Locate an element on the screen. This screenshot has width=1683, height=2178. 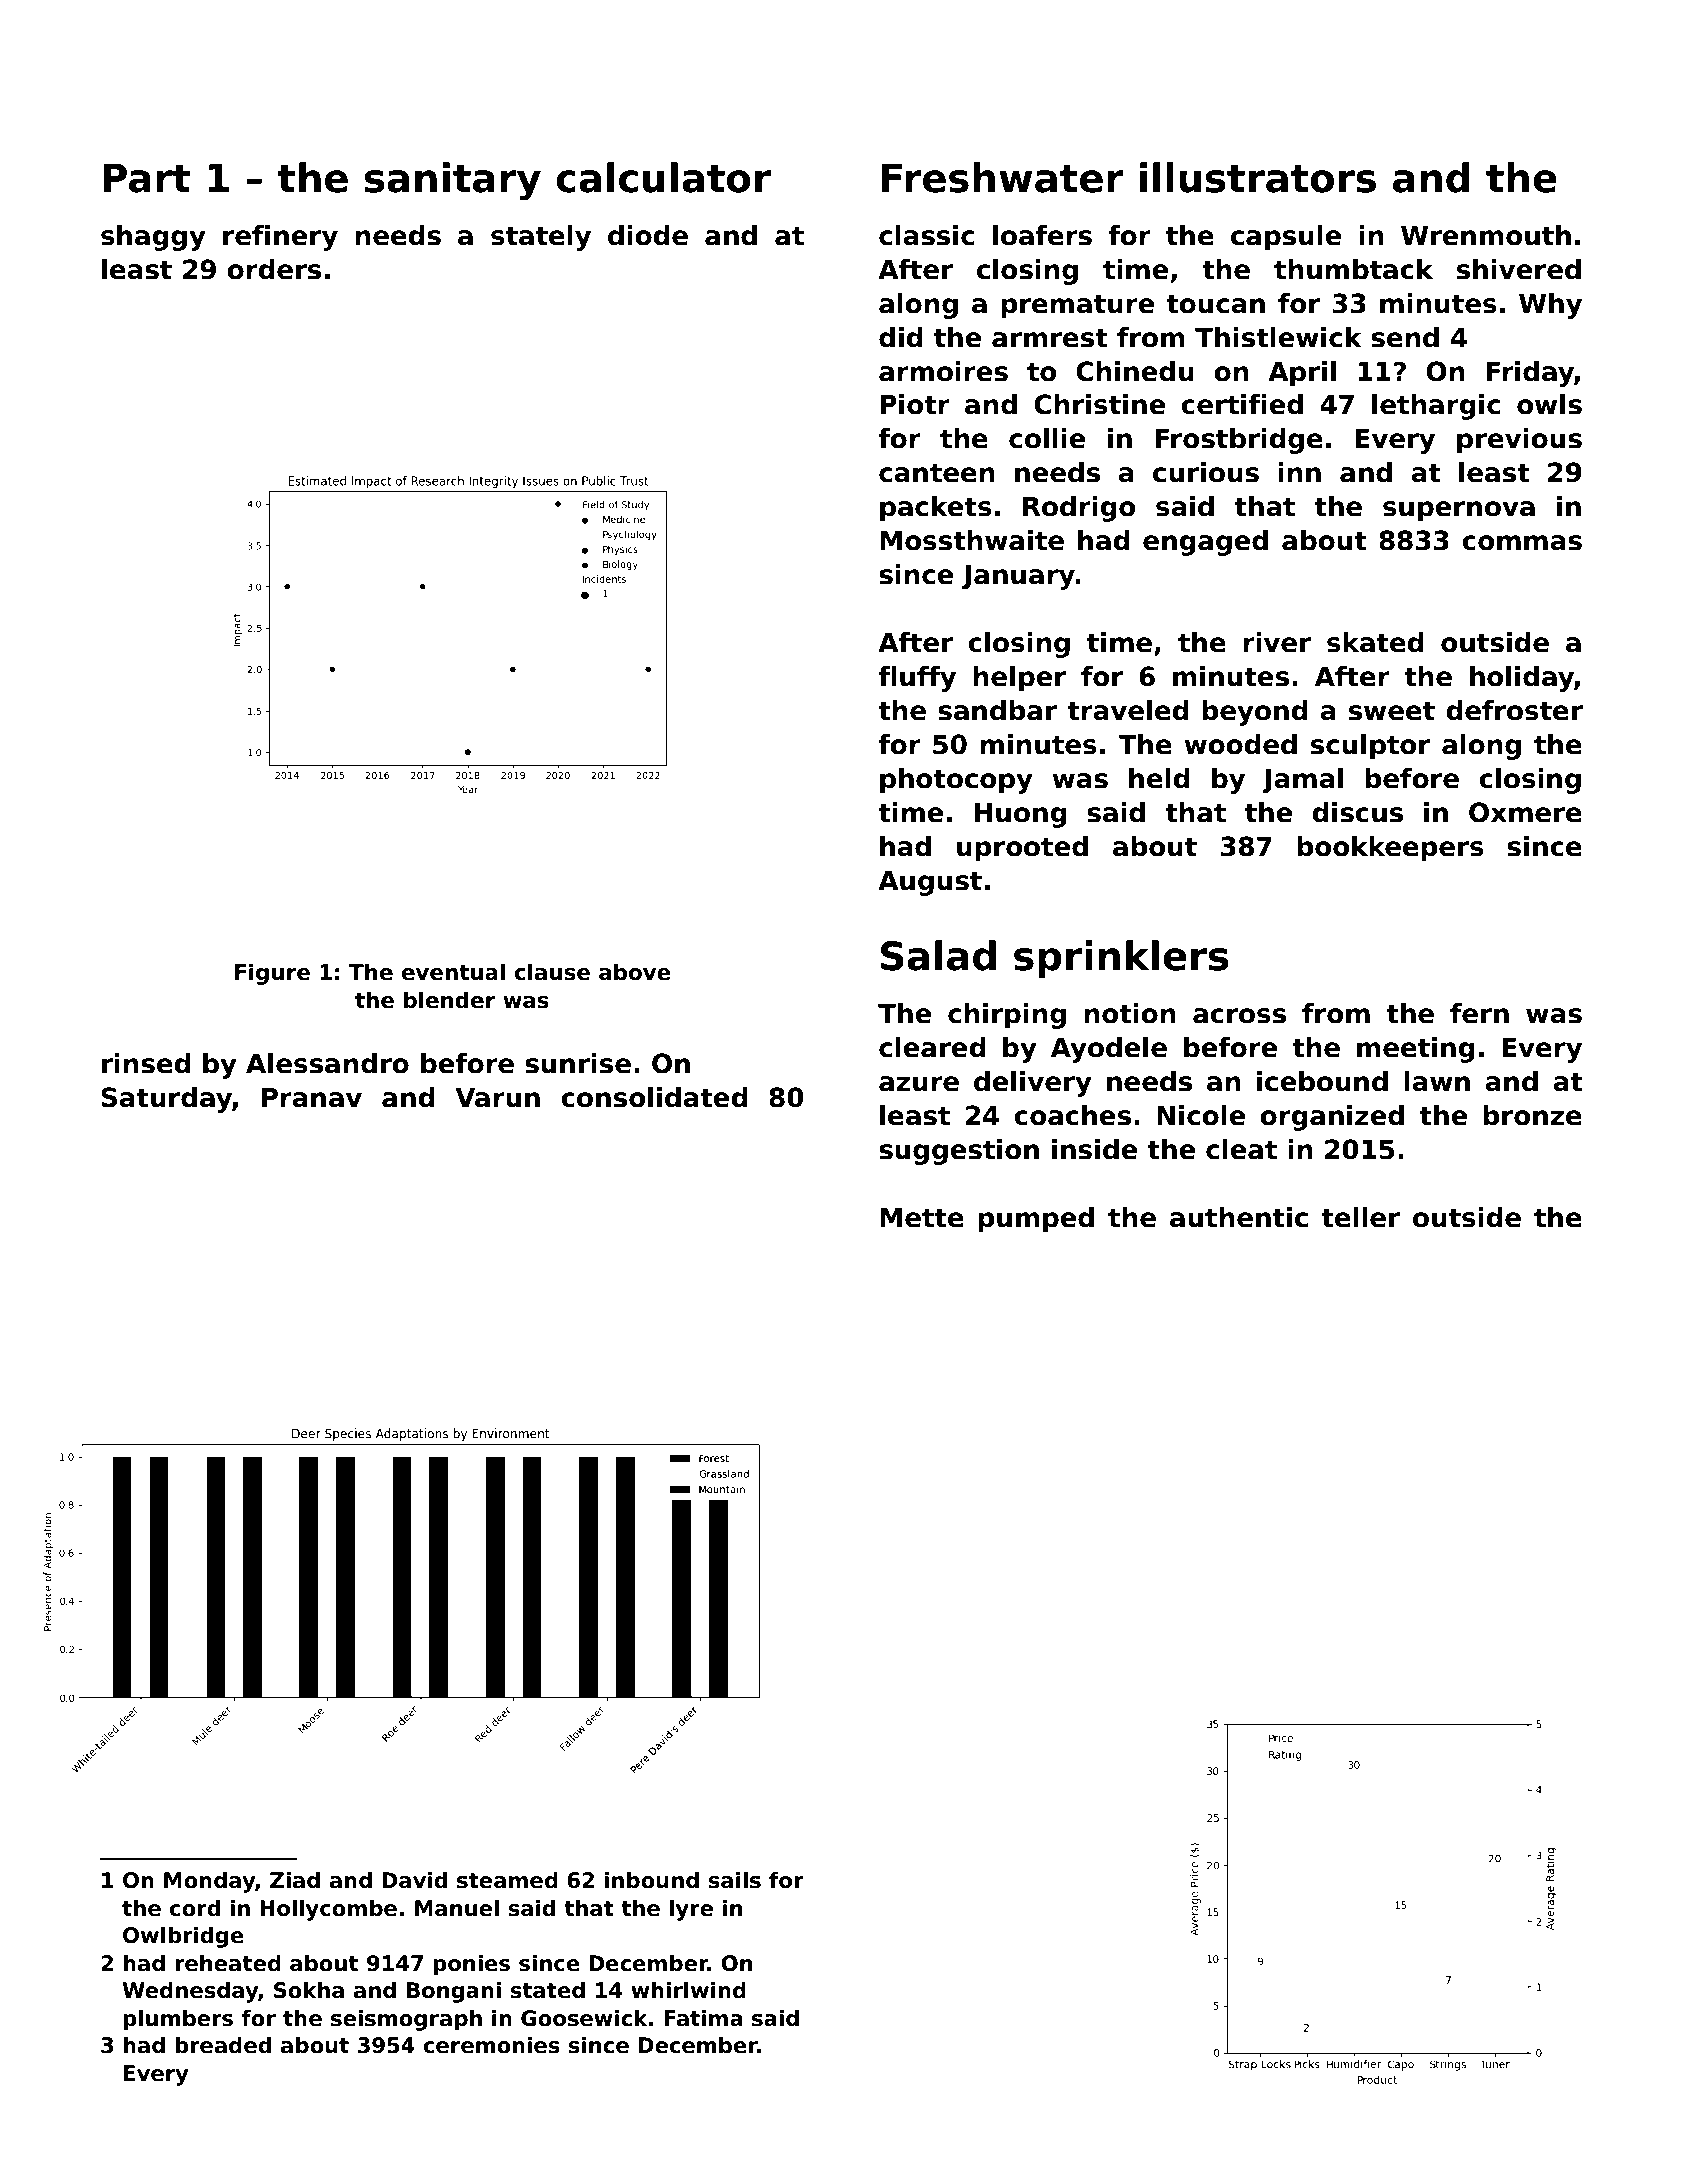
Freshwater is located at coordinates (1003, 177).
